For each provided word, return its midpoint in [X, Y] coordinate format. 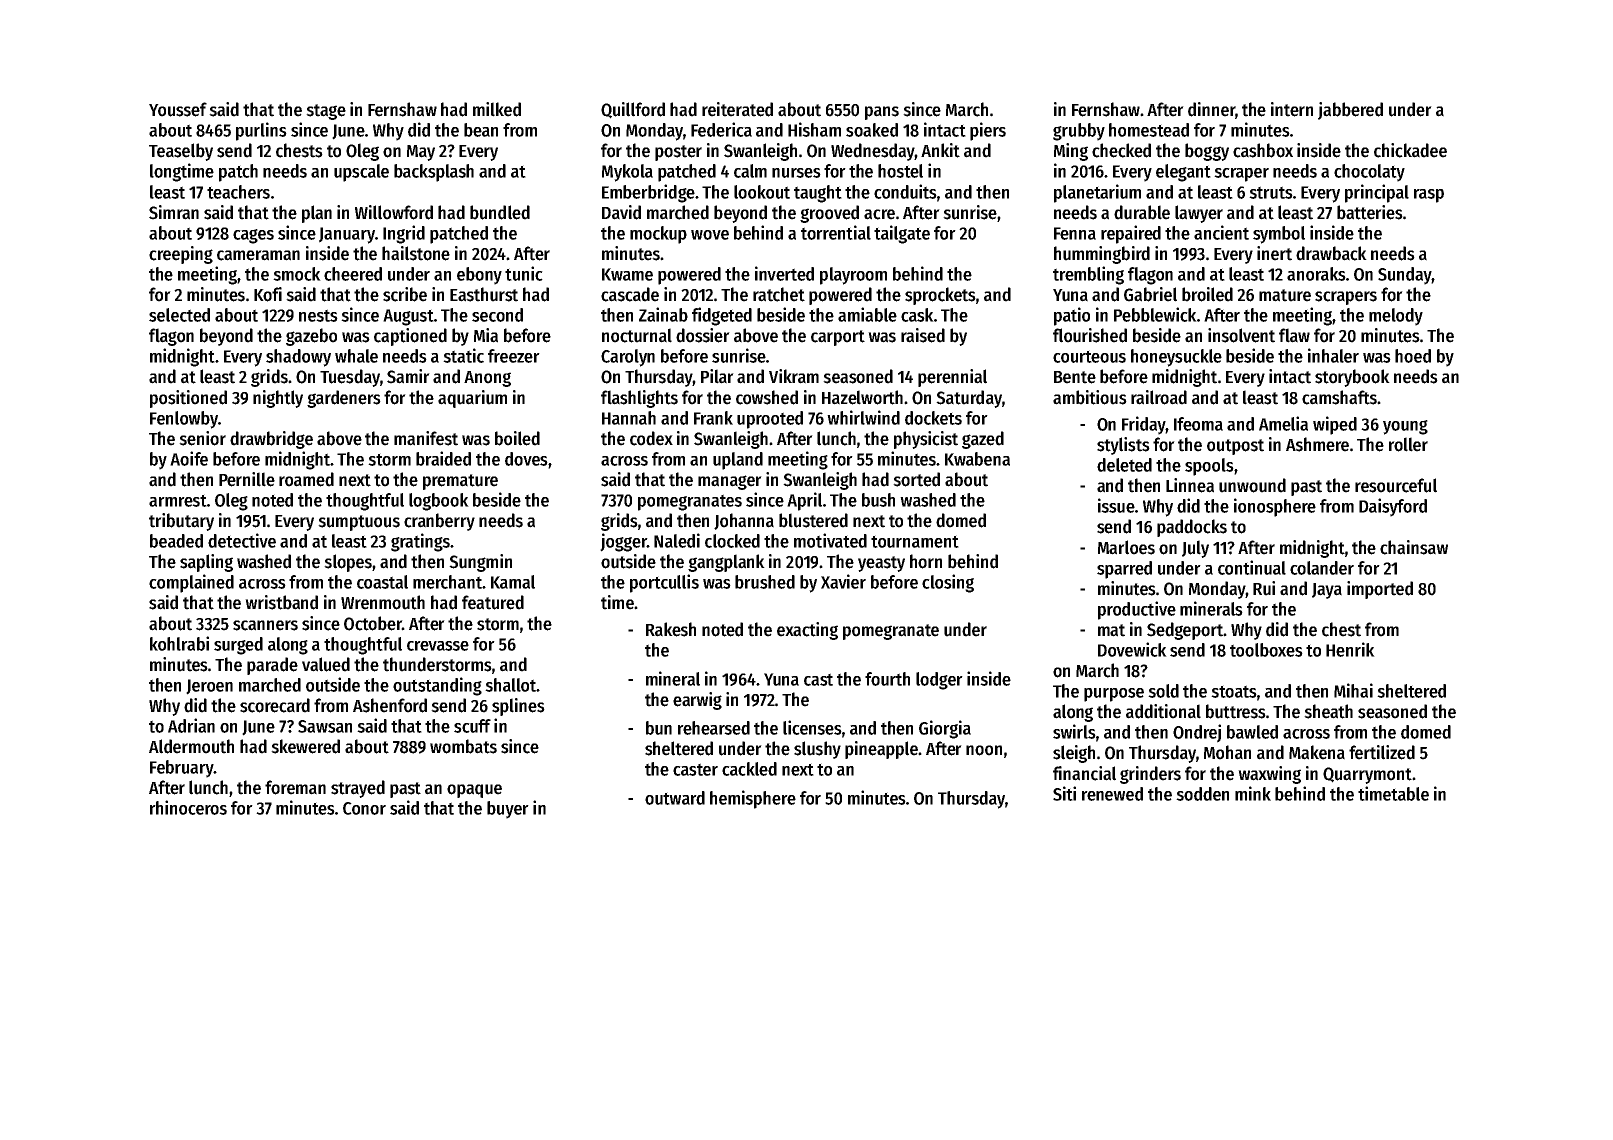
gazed [983, 440]
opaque [474, 791]
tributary [181, 522]
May [421, 153]
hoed [1413, 356]
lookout [762, 192]
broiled [1207, 294]
